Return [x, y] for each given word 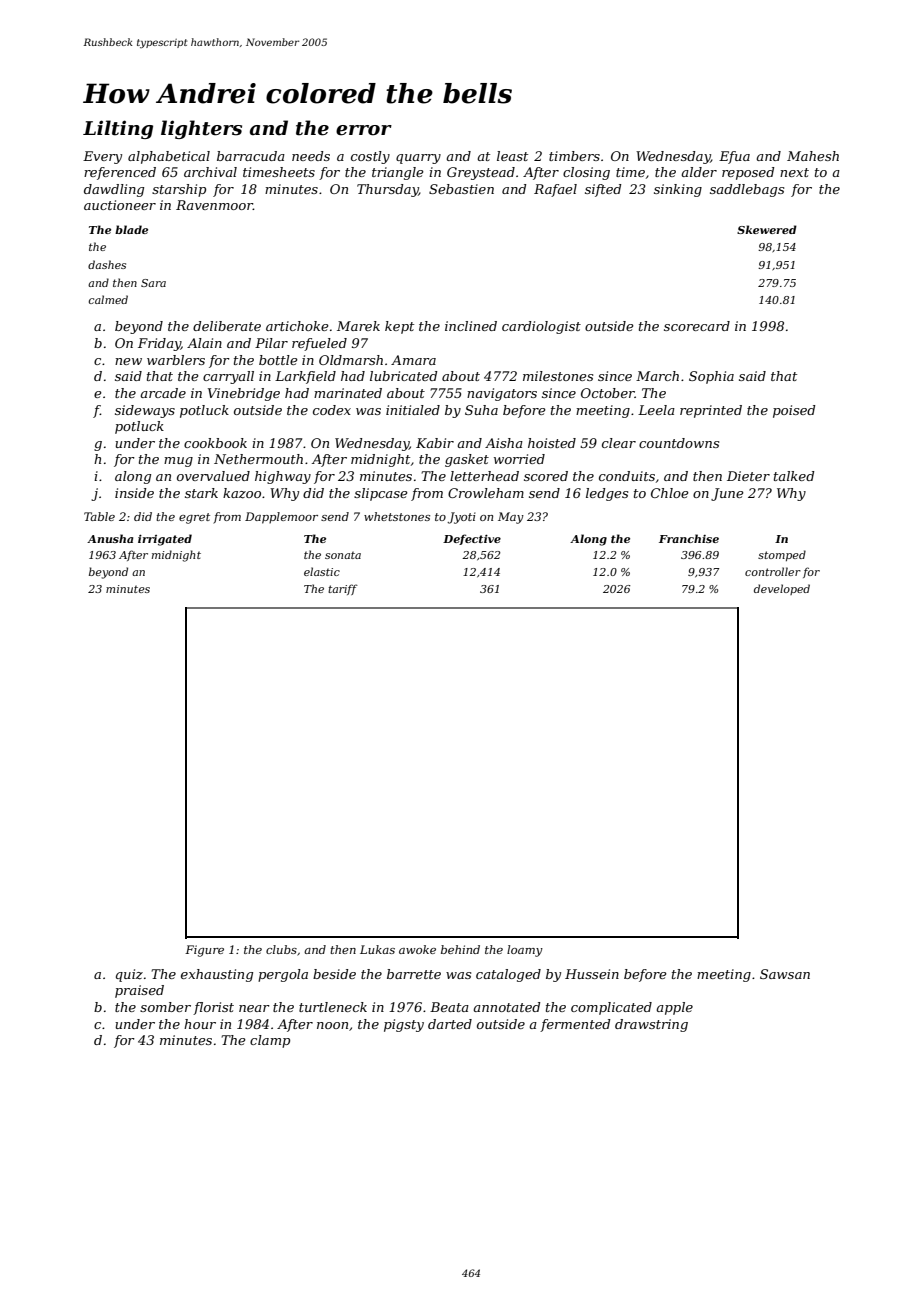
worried [519, 459]
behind [460, 949]
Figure [204, 951]
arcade [163, 393]
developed [782, 589]
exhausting [217, 975]
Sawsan [785, 974]
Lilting [118, 129]
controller [773, 571]
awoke [417, 949]
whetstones [397, 516]
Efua [734, 157]
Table [99, 516]
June [727, 494]
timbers [574, 156]
